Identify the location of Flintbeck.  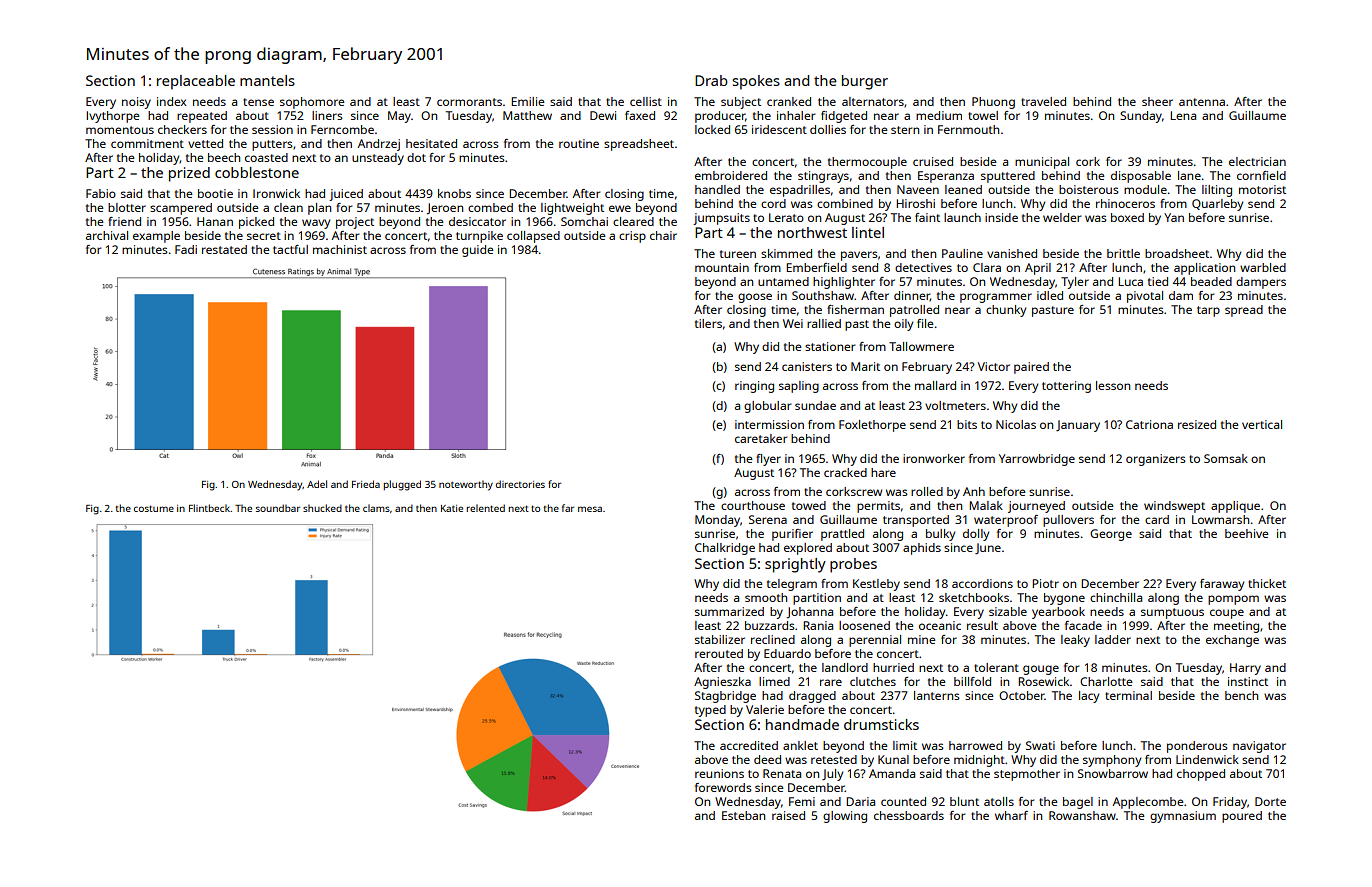
(209, 508).
